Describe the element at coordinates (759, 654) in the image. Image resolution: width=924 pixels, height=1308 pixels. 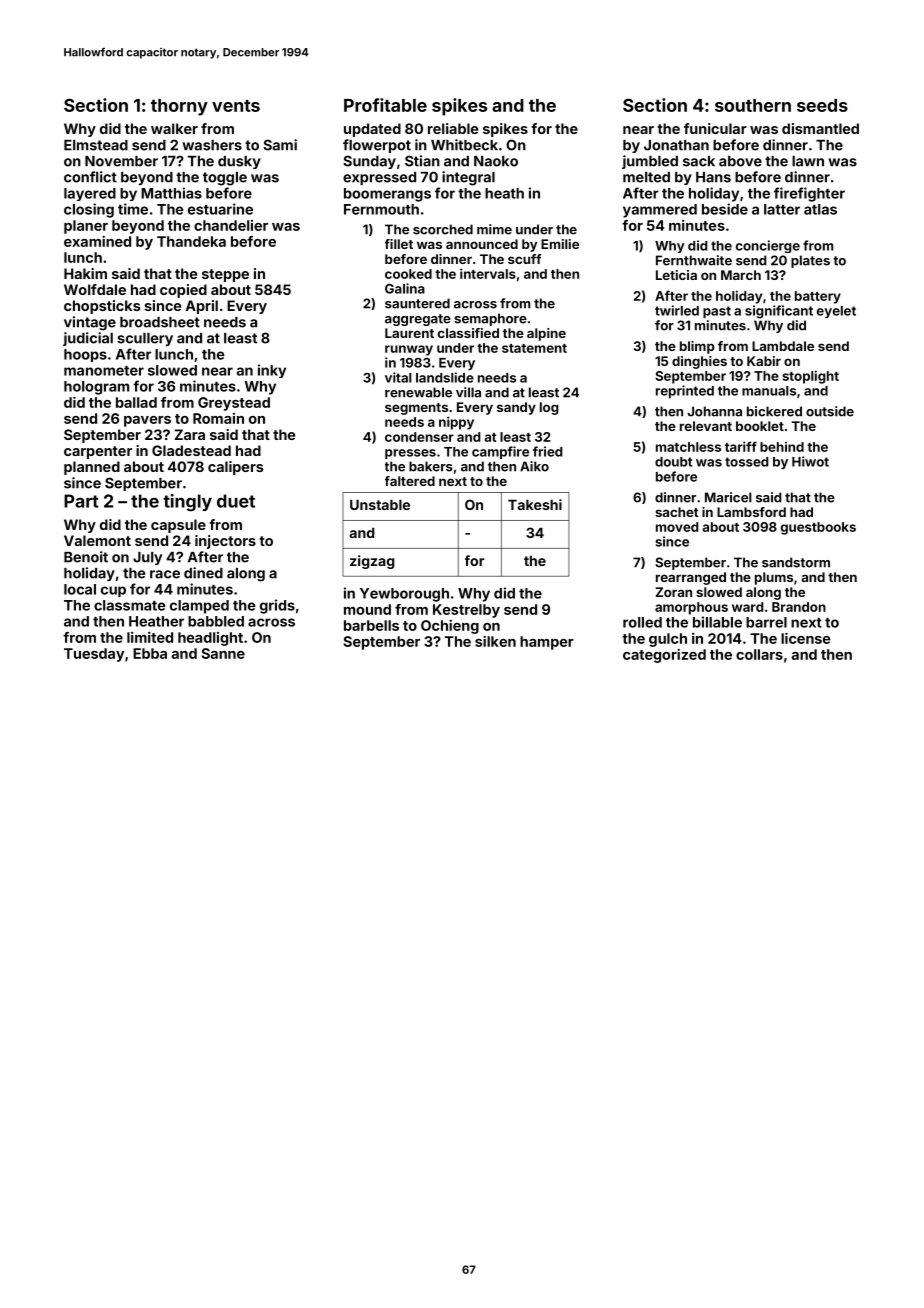
I see `collars` at that location.
